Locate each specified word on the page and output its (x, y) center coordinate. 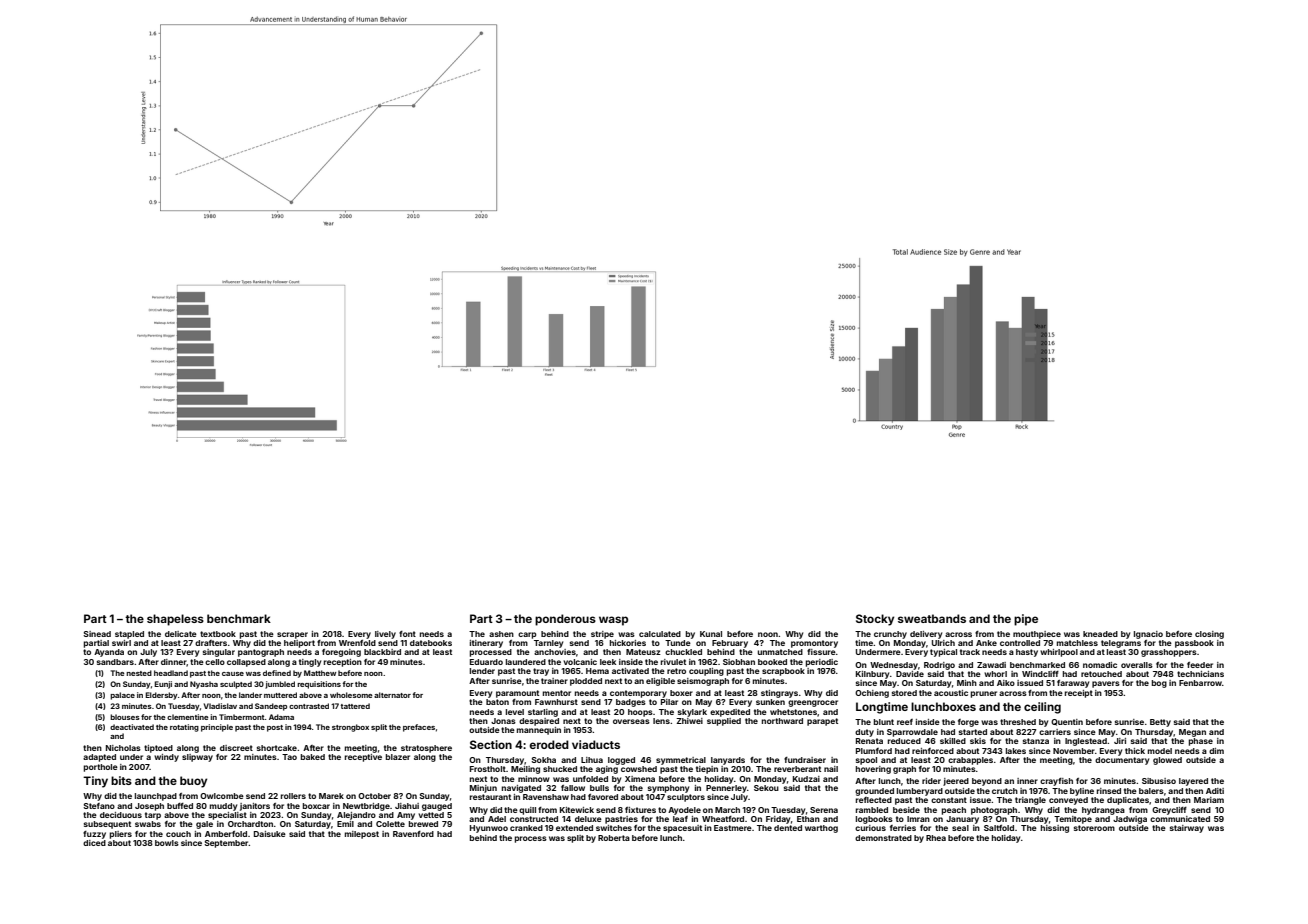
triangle (1030, 801)
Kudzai (806, 779)
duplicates (1128, 801)
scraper (292, 635)
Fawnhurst (556, 702)
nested (139, 673)
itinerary (486, 644)
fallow (573, 788)
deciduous (121, 815)
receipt (1079, 694)
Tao (289, 757)
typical (943, 653)
